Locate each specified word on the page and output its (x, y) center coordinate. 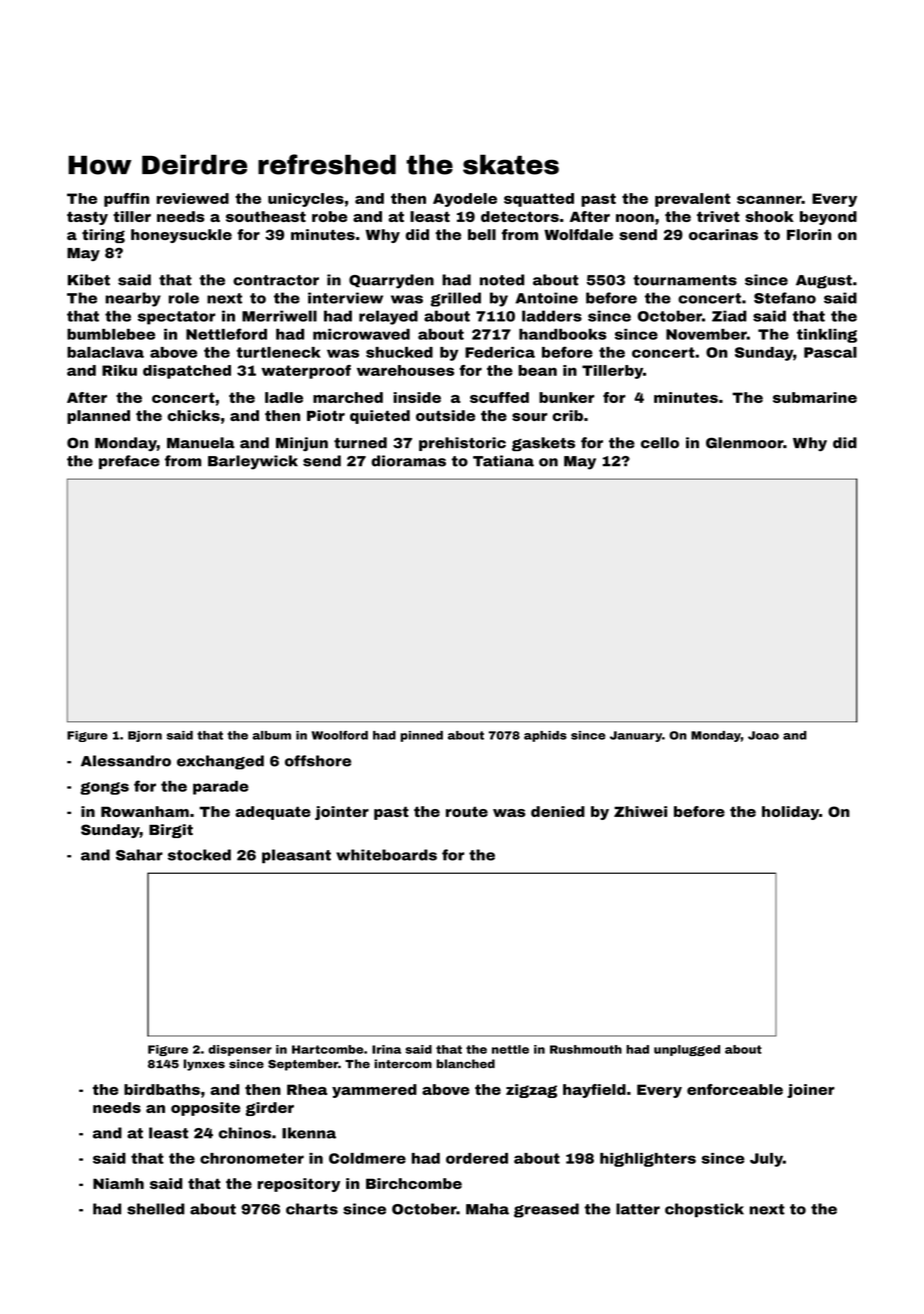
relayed (388, 317)
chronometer (252, 1158)
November (706, 334)
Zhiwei (640, 811)
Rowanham (145, 811)
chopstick (704, 1210)
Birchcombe (414, 1183)
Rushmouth (586, 1049)
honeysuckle (181, 236)
